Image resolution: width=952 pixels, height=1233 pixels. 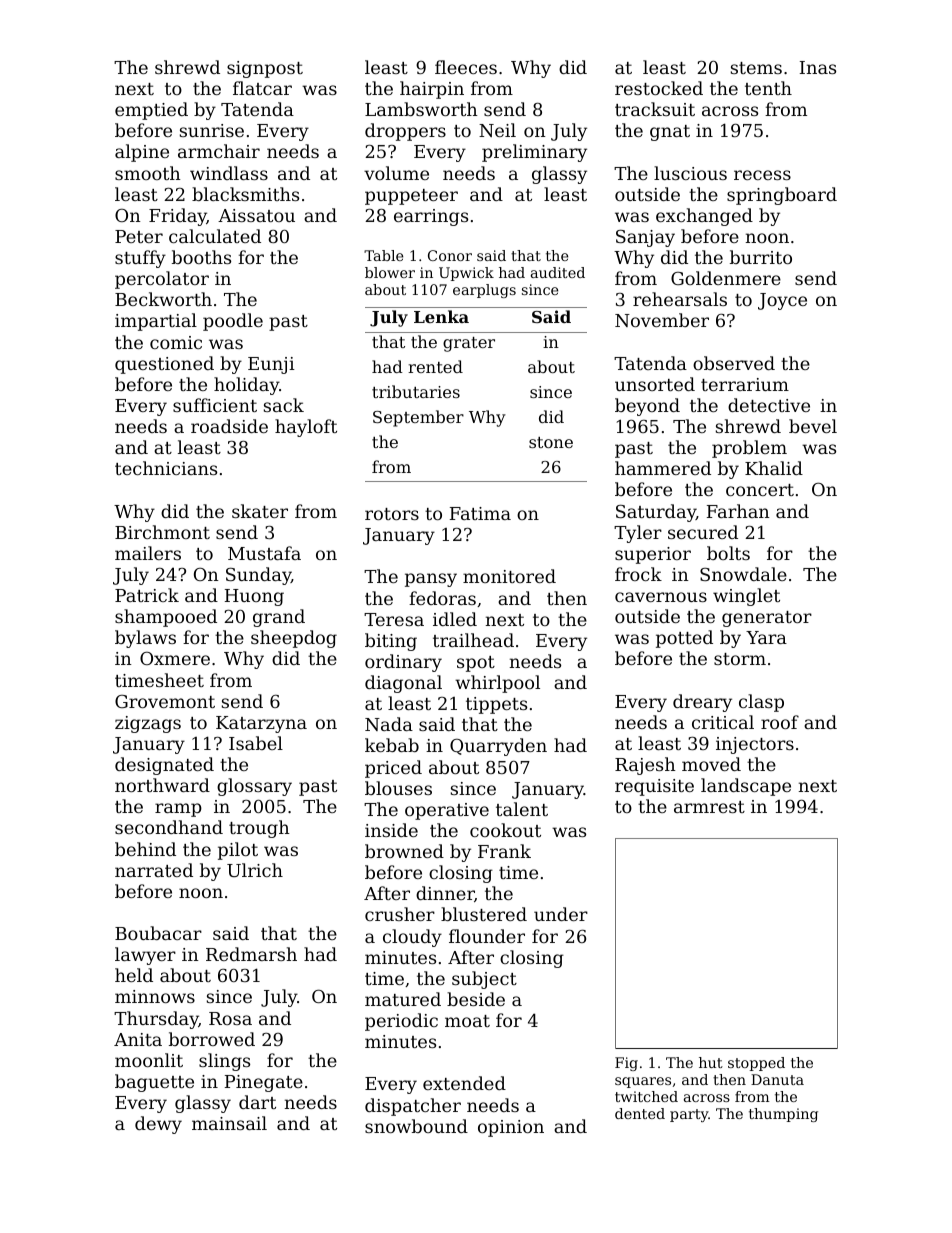 I want to click on mainsail, so click(x=229, y=1123).
